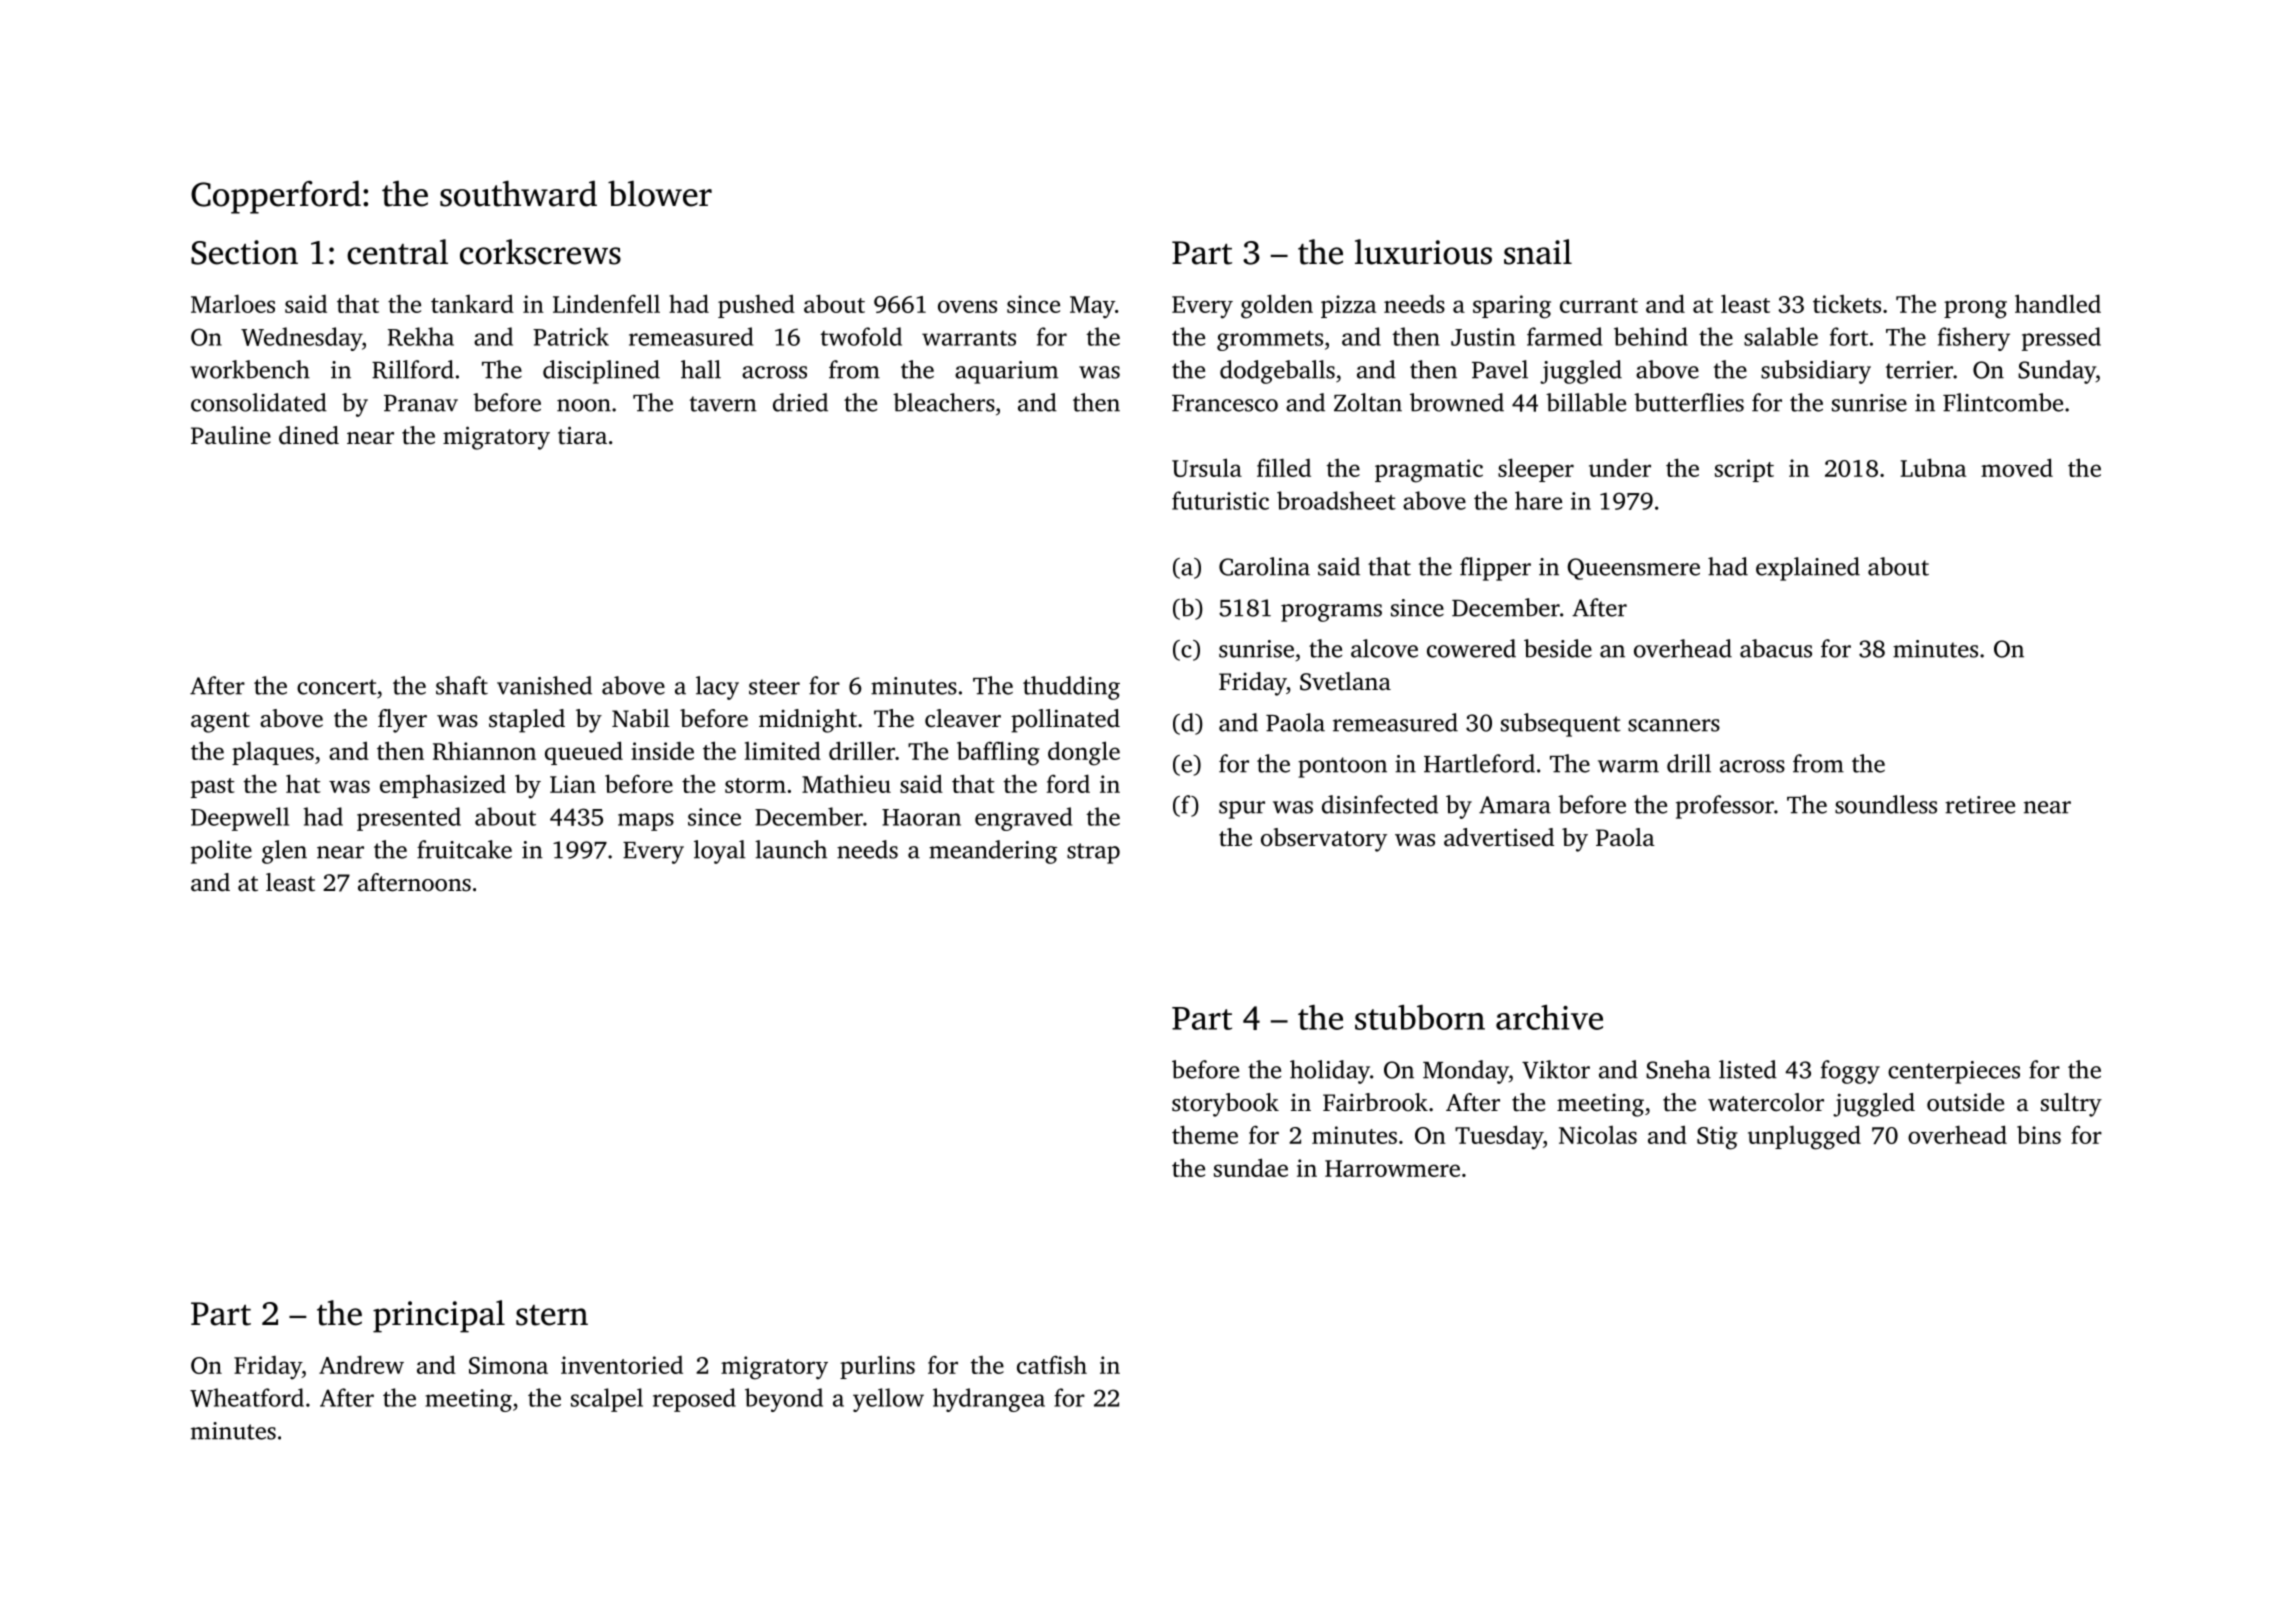 This screenshot has width=2292, height=1620. What do you see at coordinates (1980, 805) in the screenshot?
I see `retiree` at bounding box center [1980, 805].
